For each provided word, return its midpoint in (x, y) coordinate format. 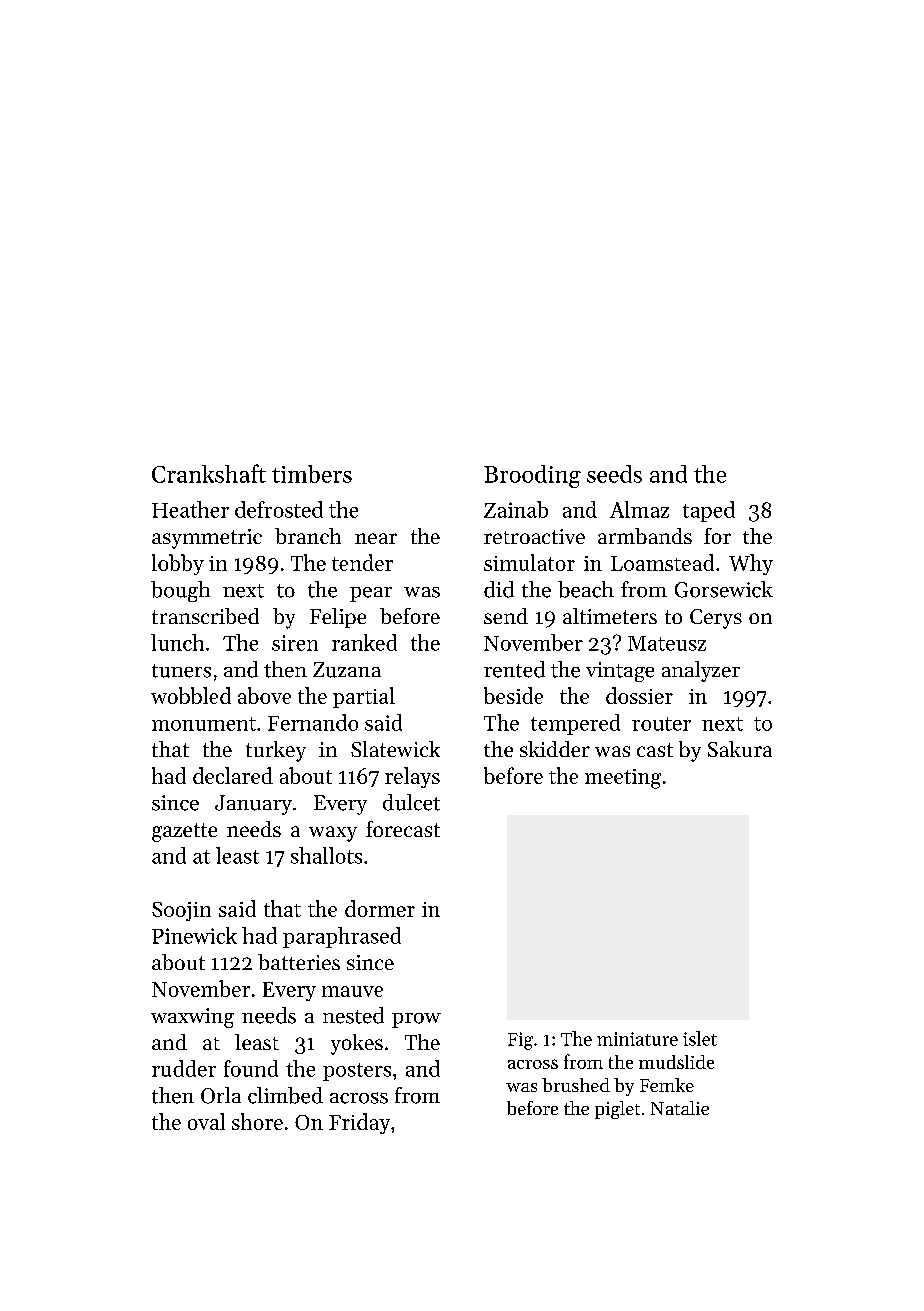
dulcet (411, 802)
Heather (190, 509)
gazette (184, 832)
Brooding (532, 476)
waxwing (192, 1018)
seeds (614, 474)
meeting (623, 779)
